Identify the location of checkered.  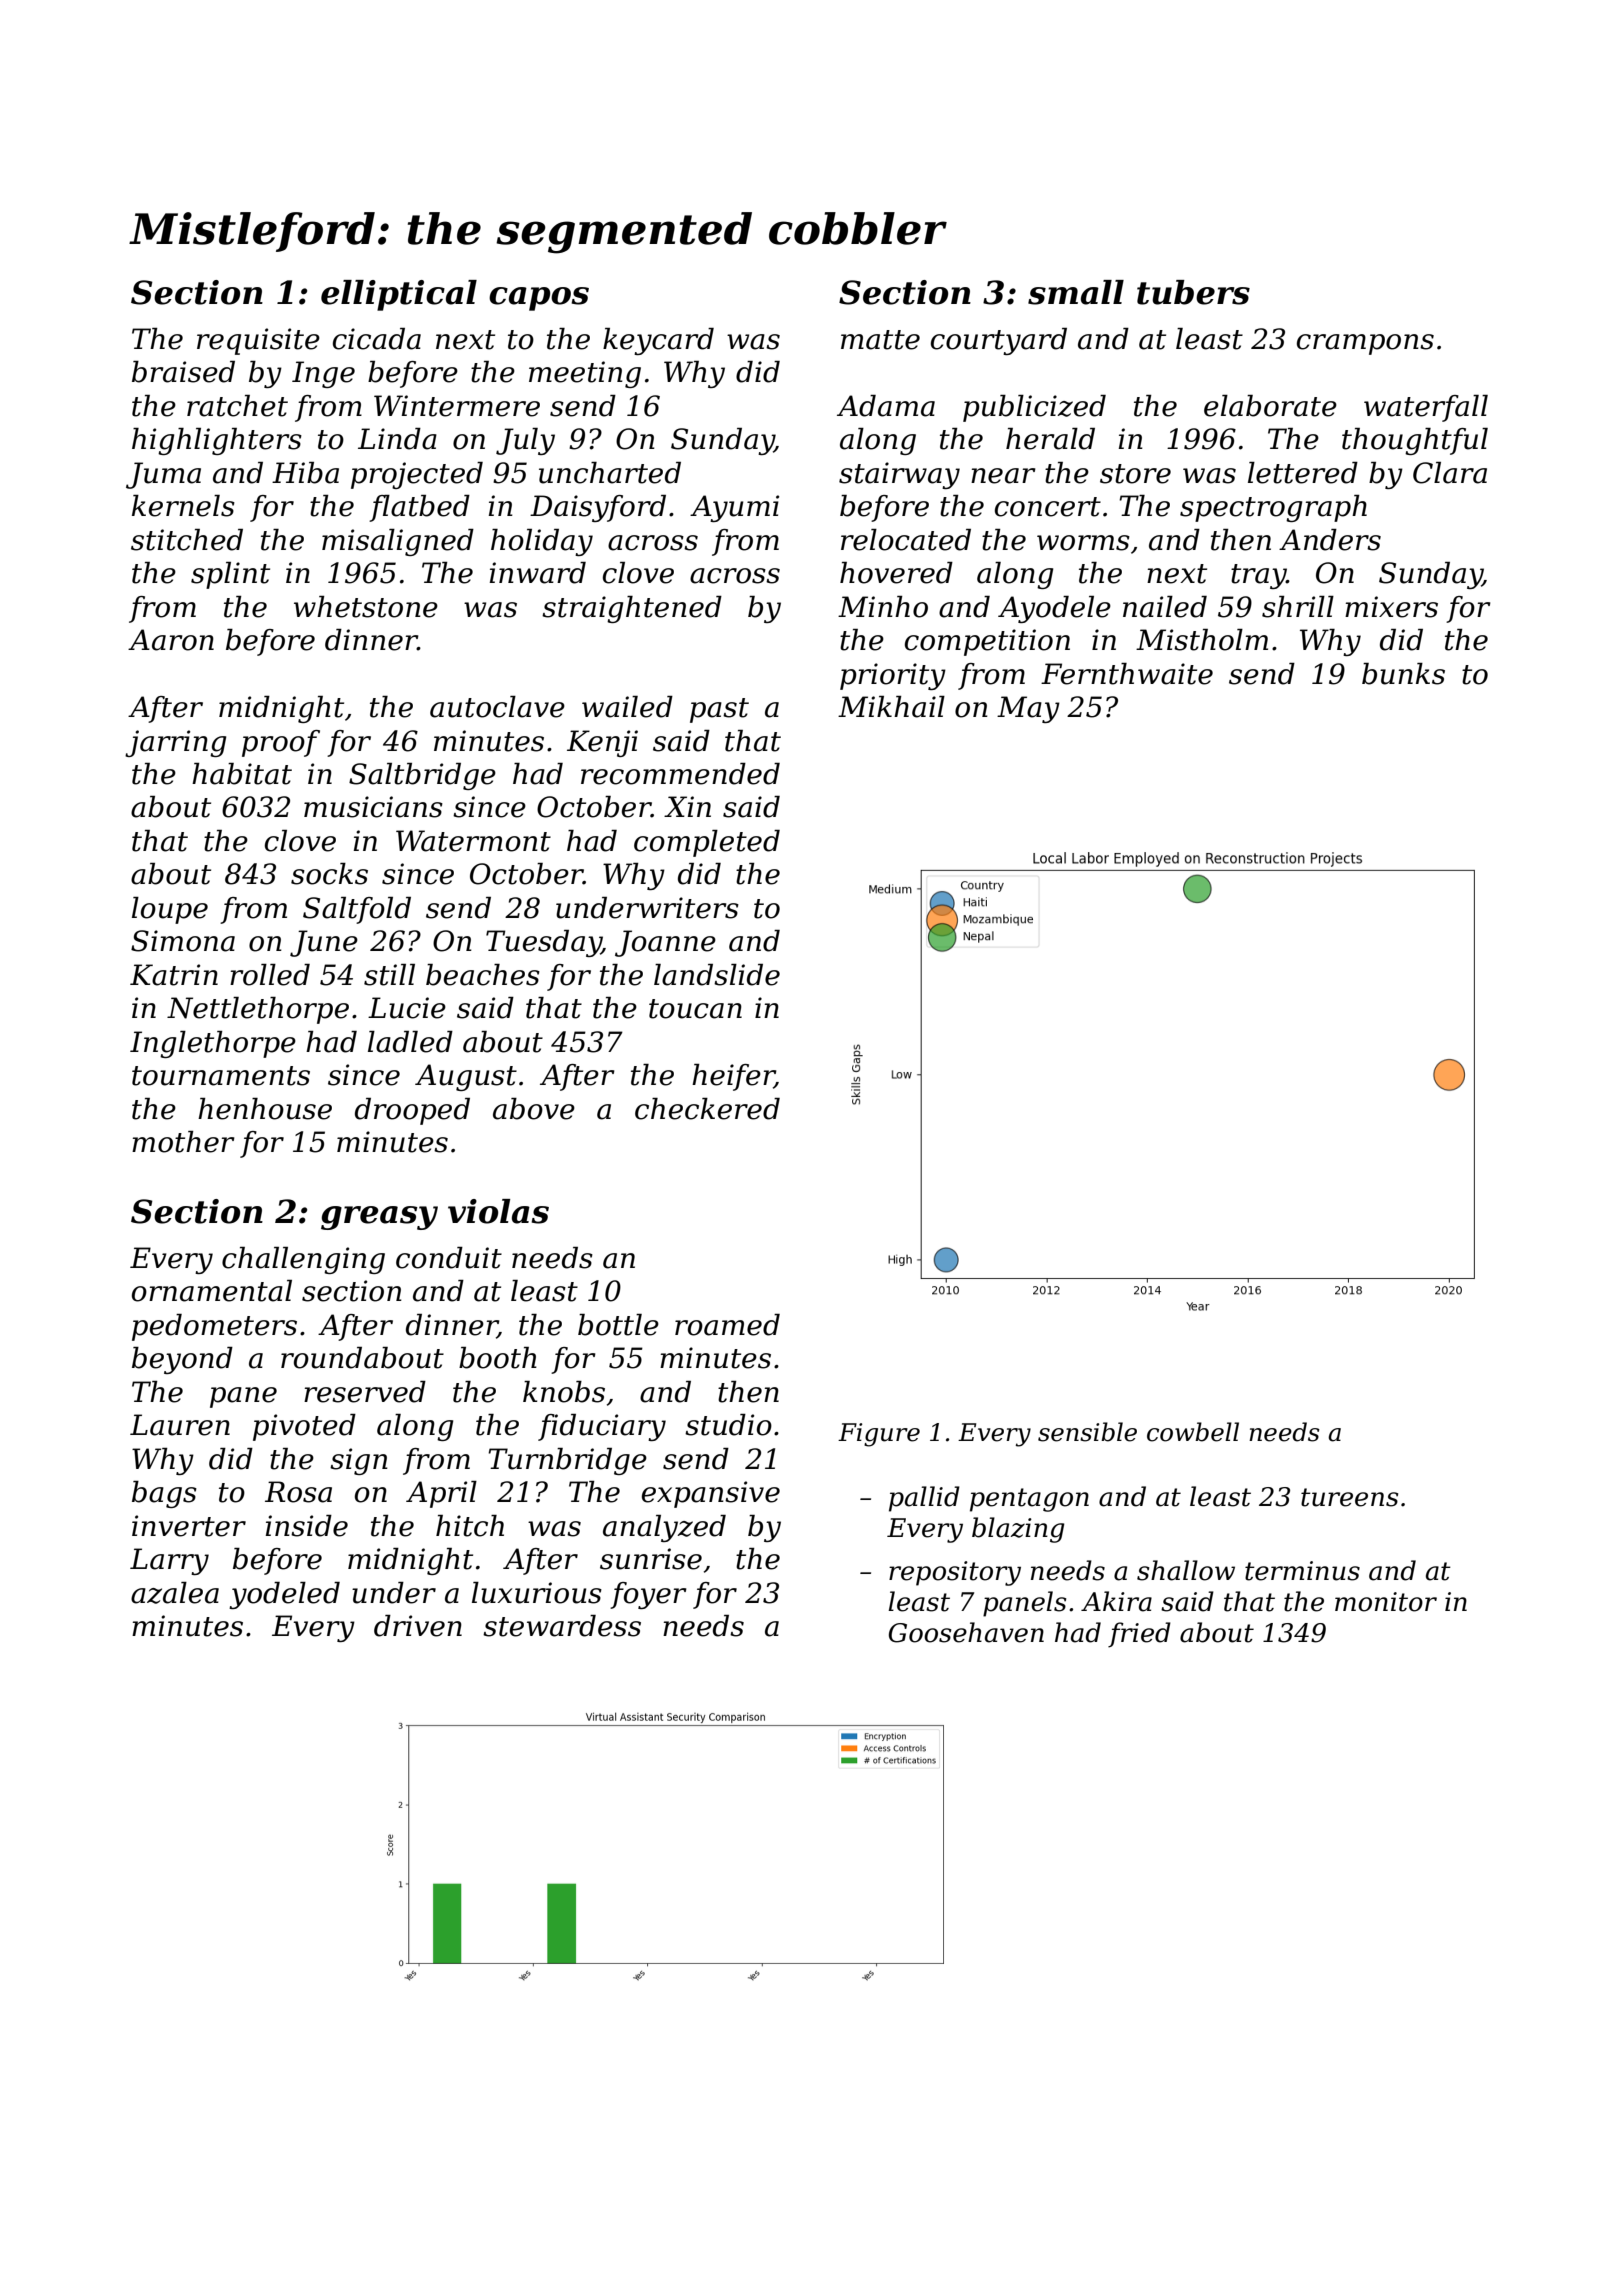
(707, 1109).
